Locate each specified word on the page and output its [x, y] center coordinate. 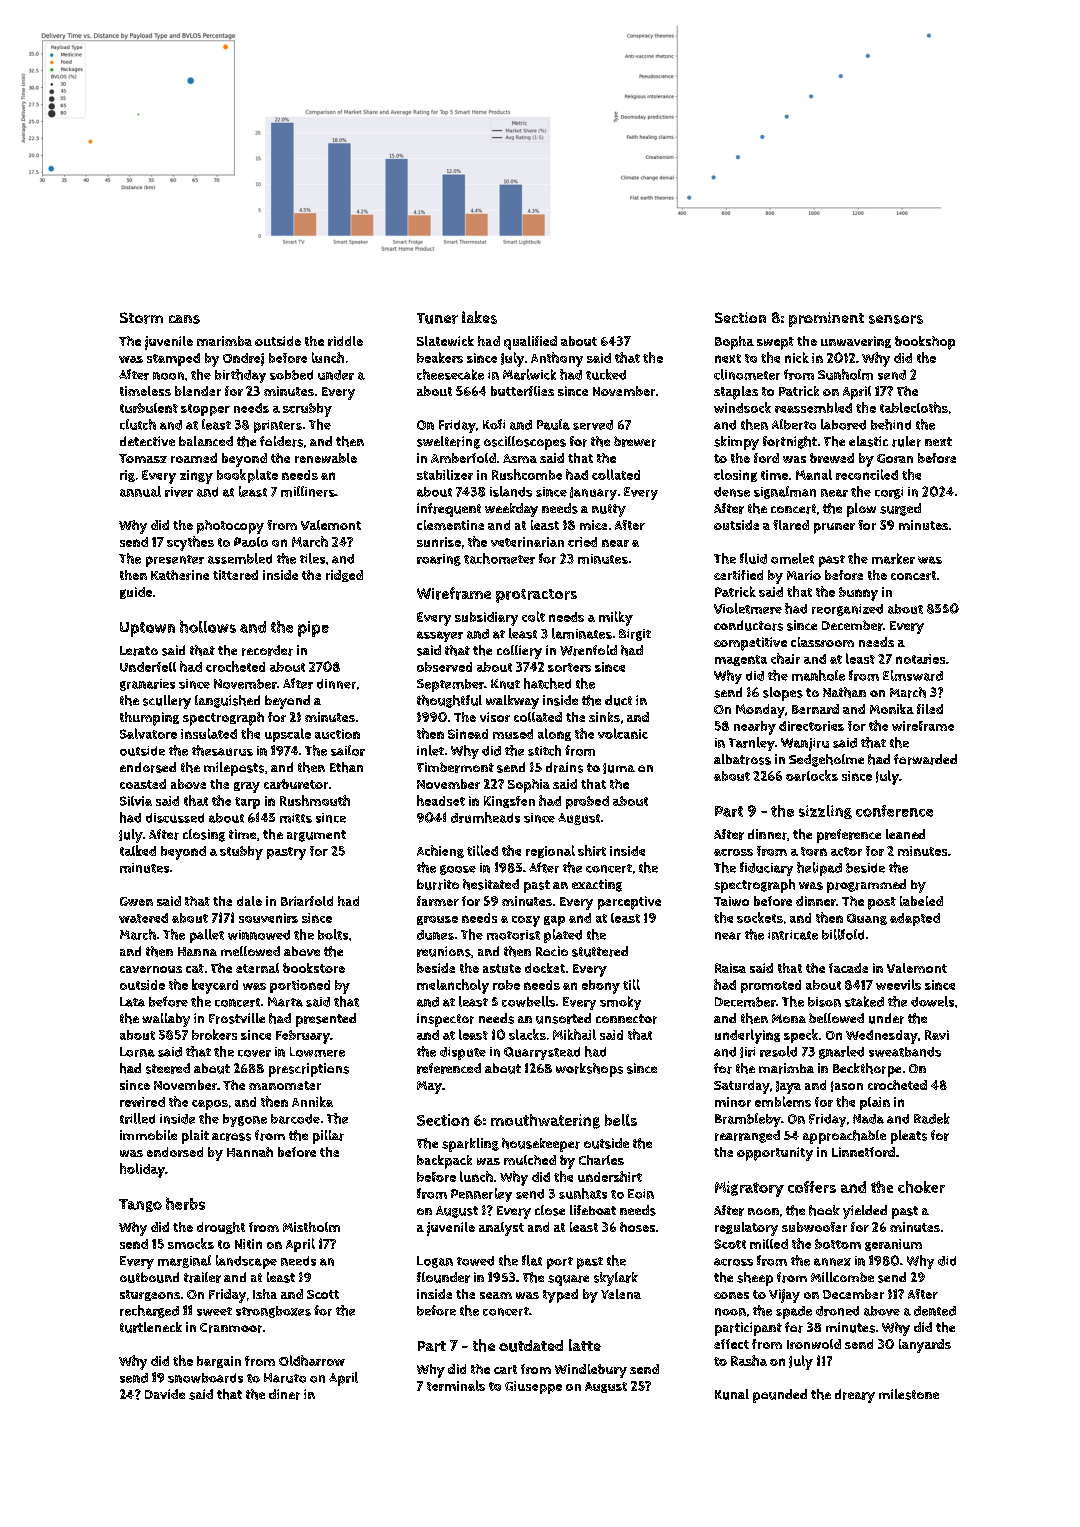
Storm [141, 318]
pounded [780, 1396]
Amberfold [463, 458]
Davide [165, 1394]
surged [900, 509]
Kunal [732, 1394]
